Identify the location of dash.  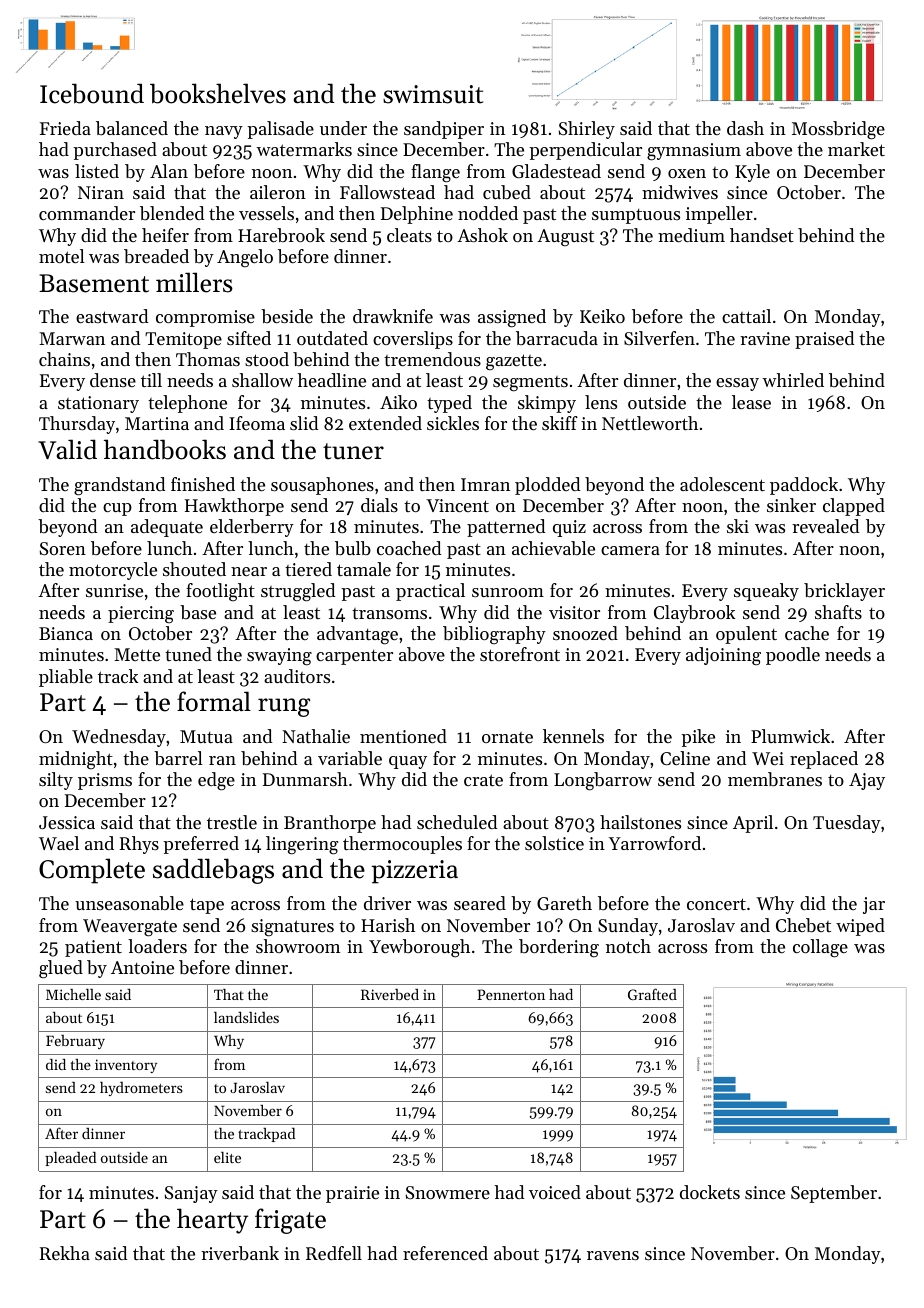
(745, 128).
